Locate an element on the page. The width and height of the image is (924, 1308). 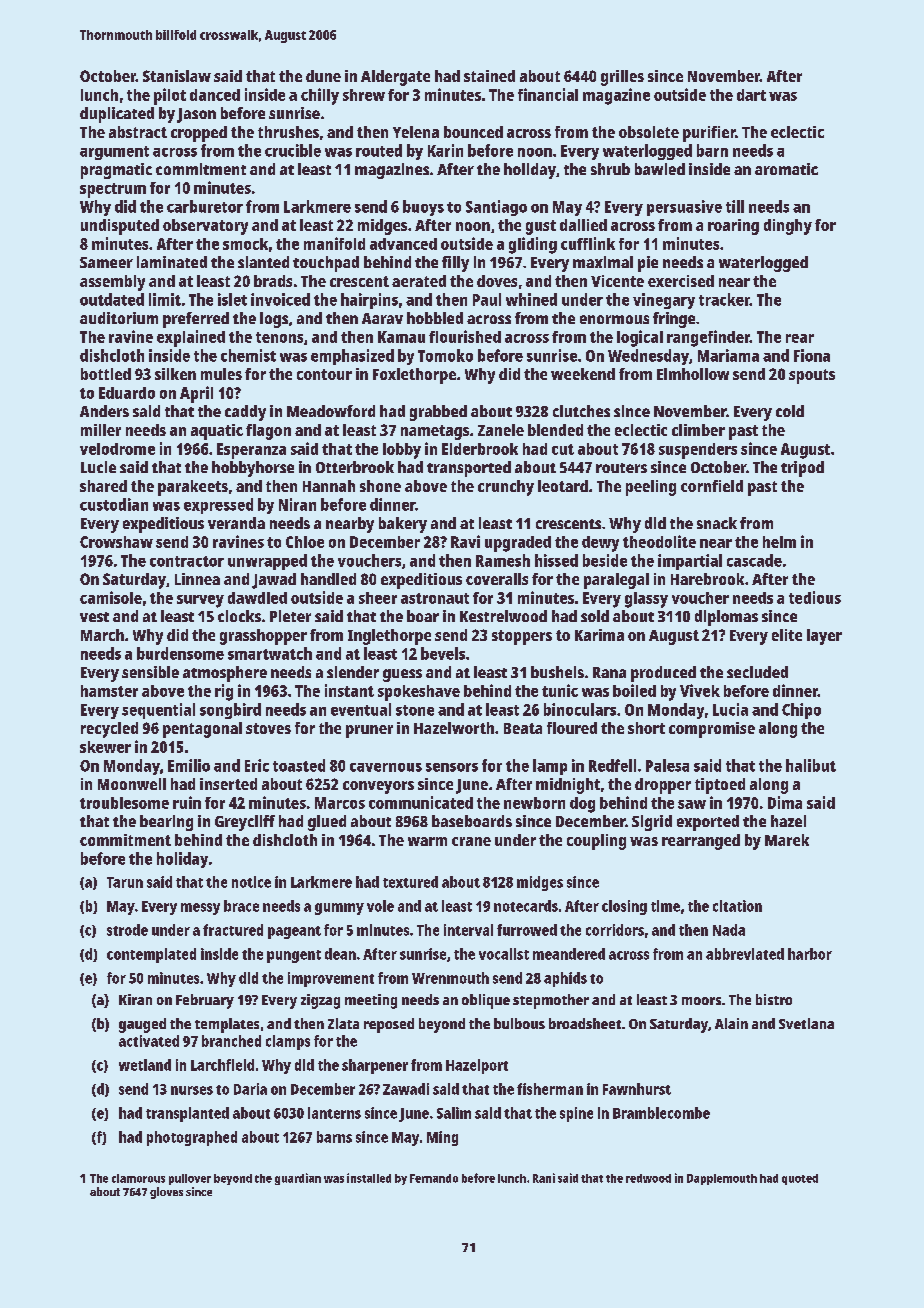
survey is located at coordinates (200, 601).
